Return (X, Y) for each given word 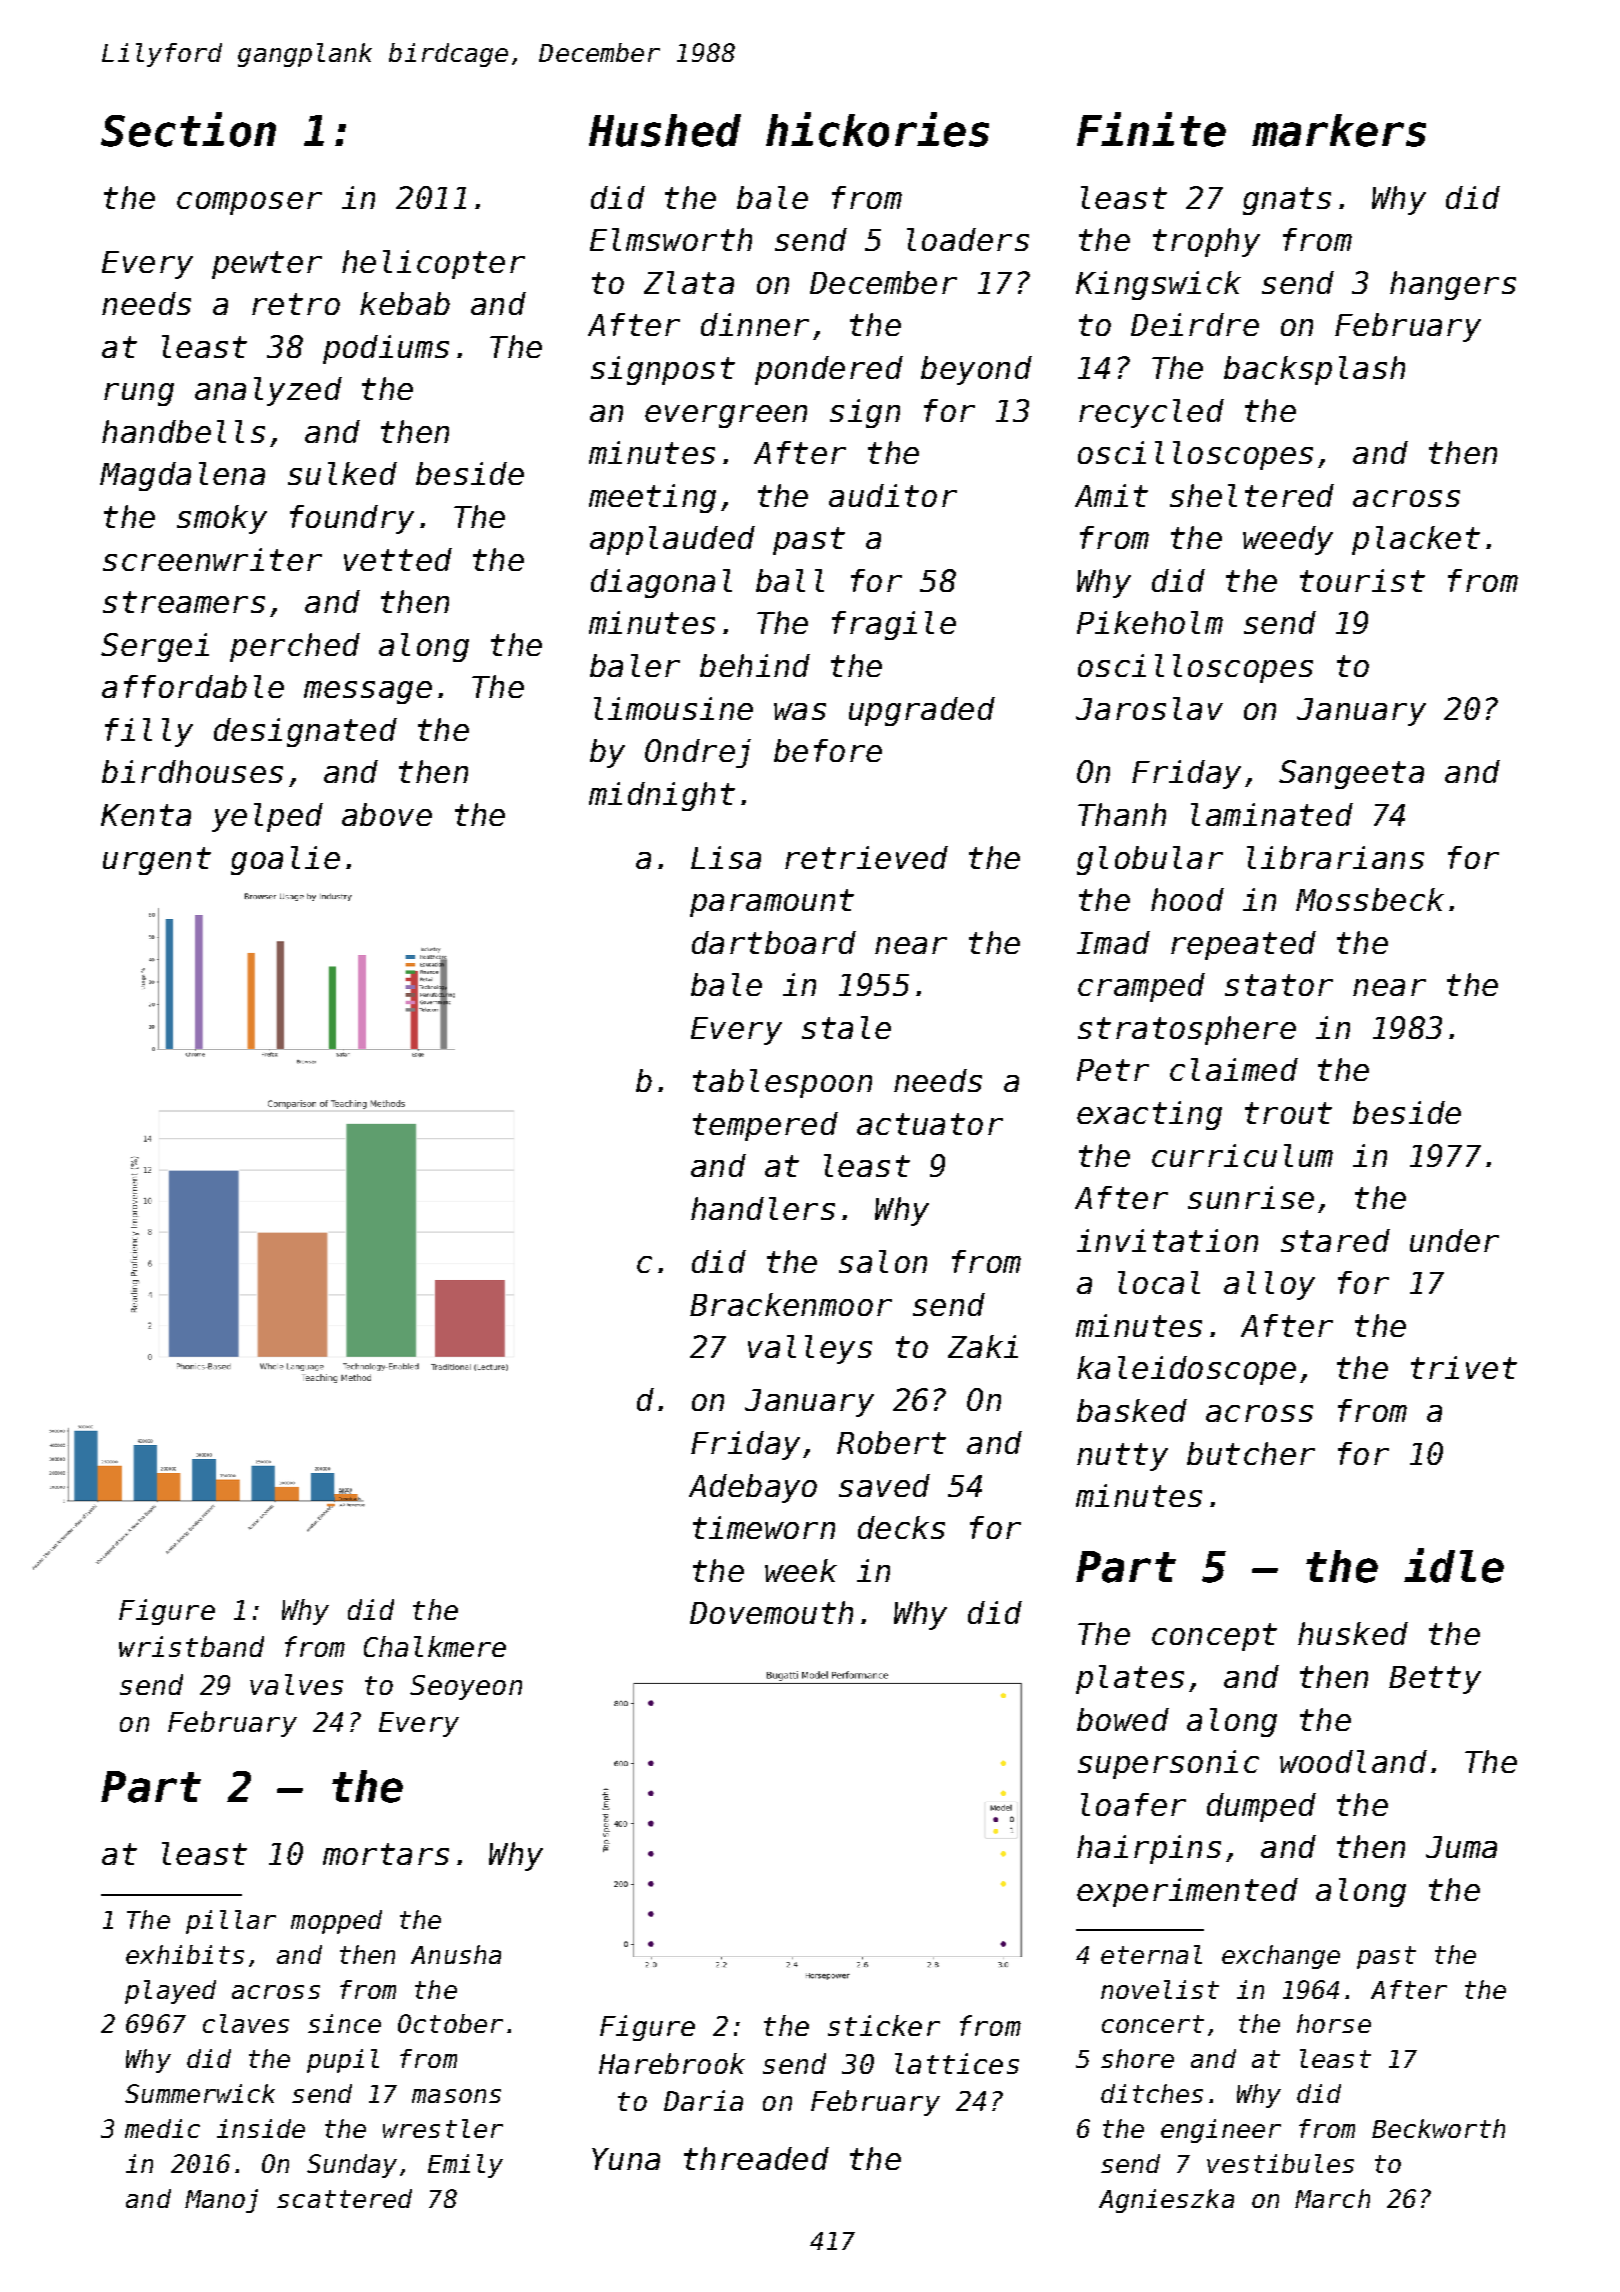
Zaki (983, 1346)
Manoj (221, 2201)
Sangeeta (1351, 774)
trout (1288, 1113)
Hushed (665, 130)
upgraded (922, 711)
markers (1339, 130)
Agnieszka (1166, 2201)
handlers (763, 1208)
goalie (285, 860)
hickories (877, 129)
